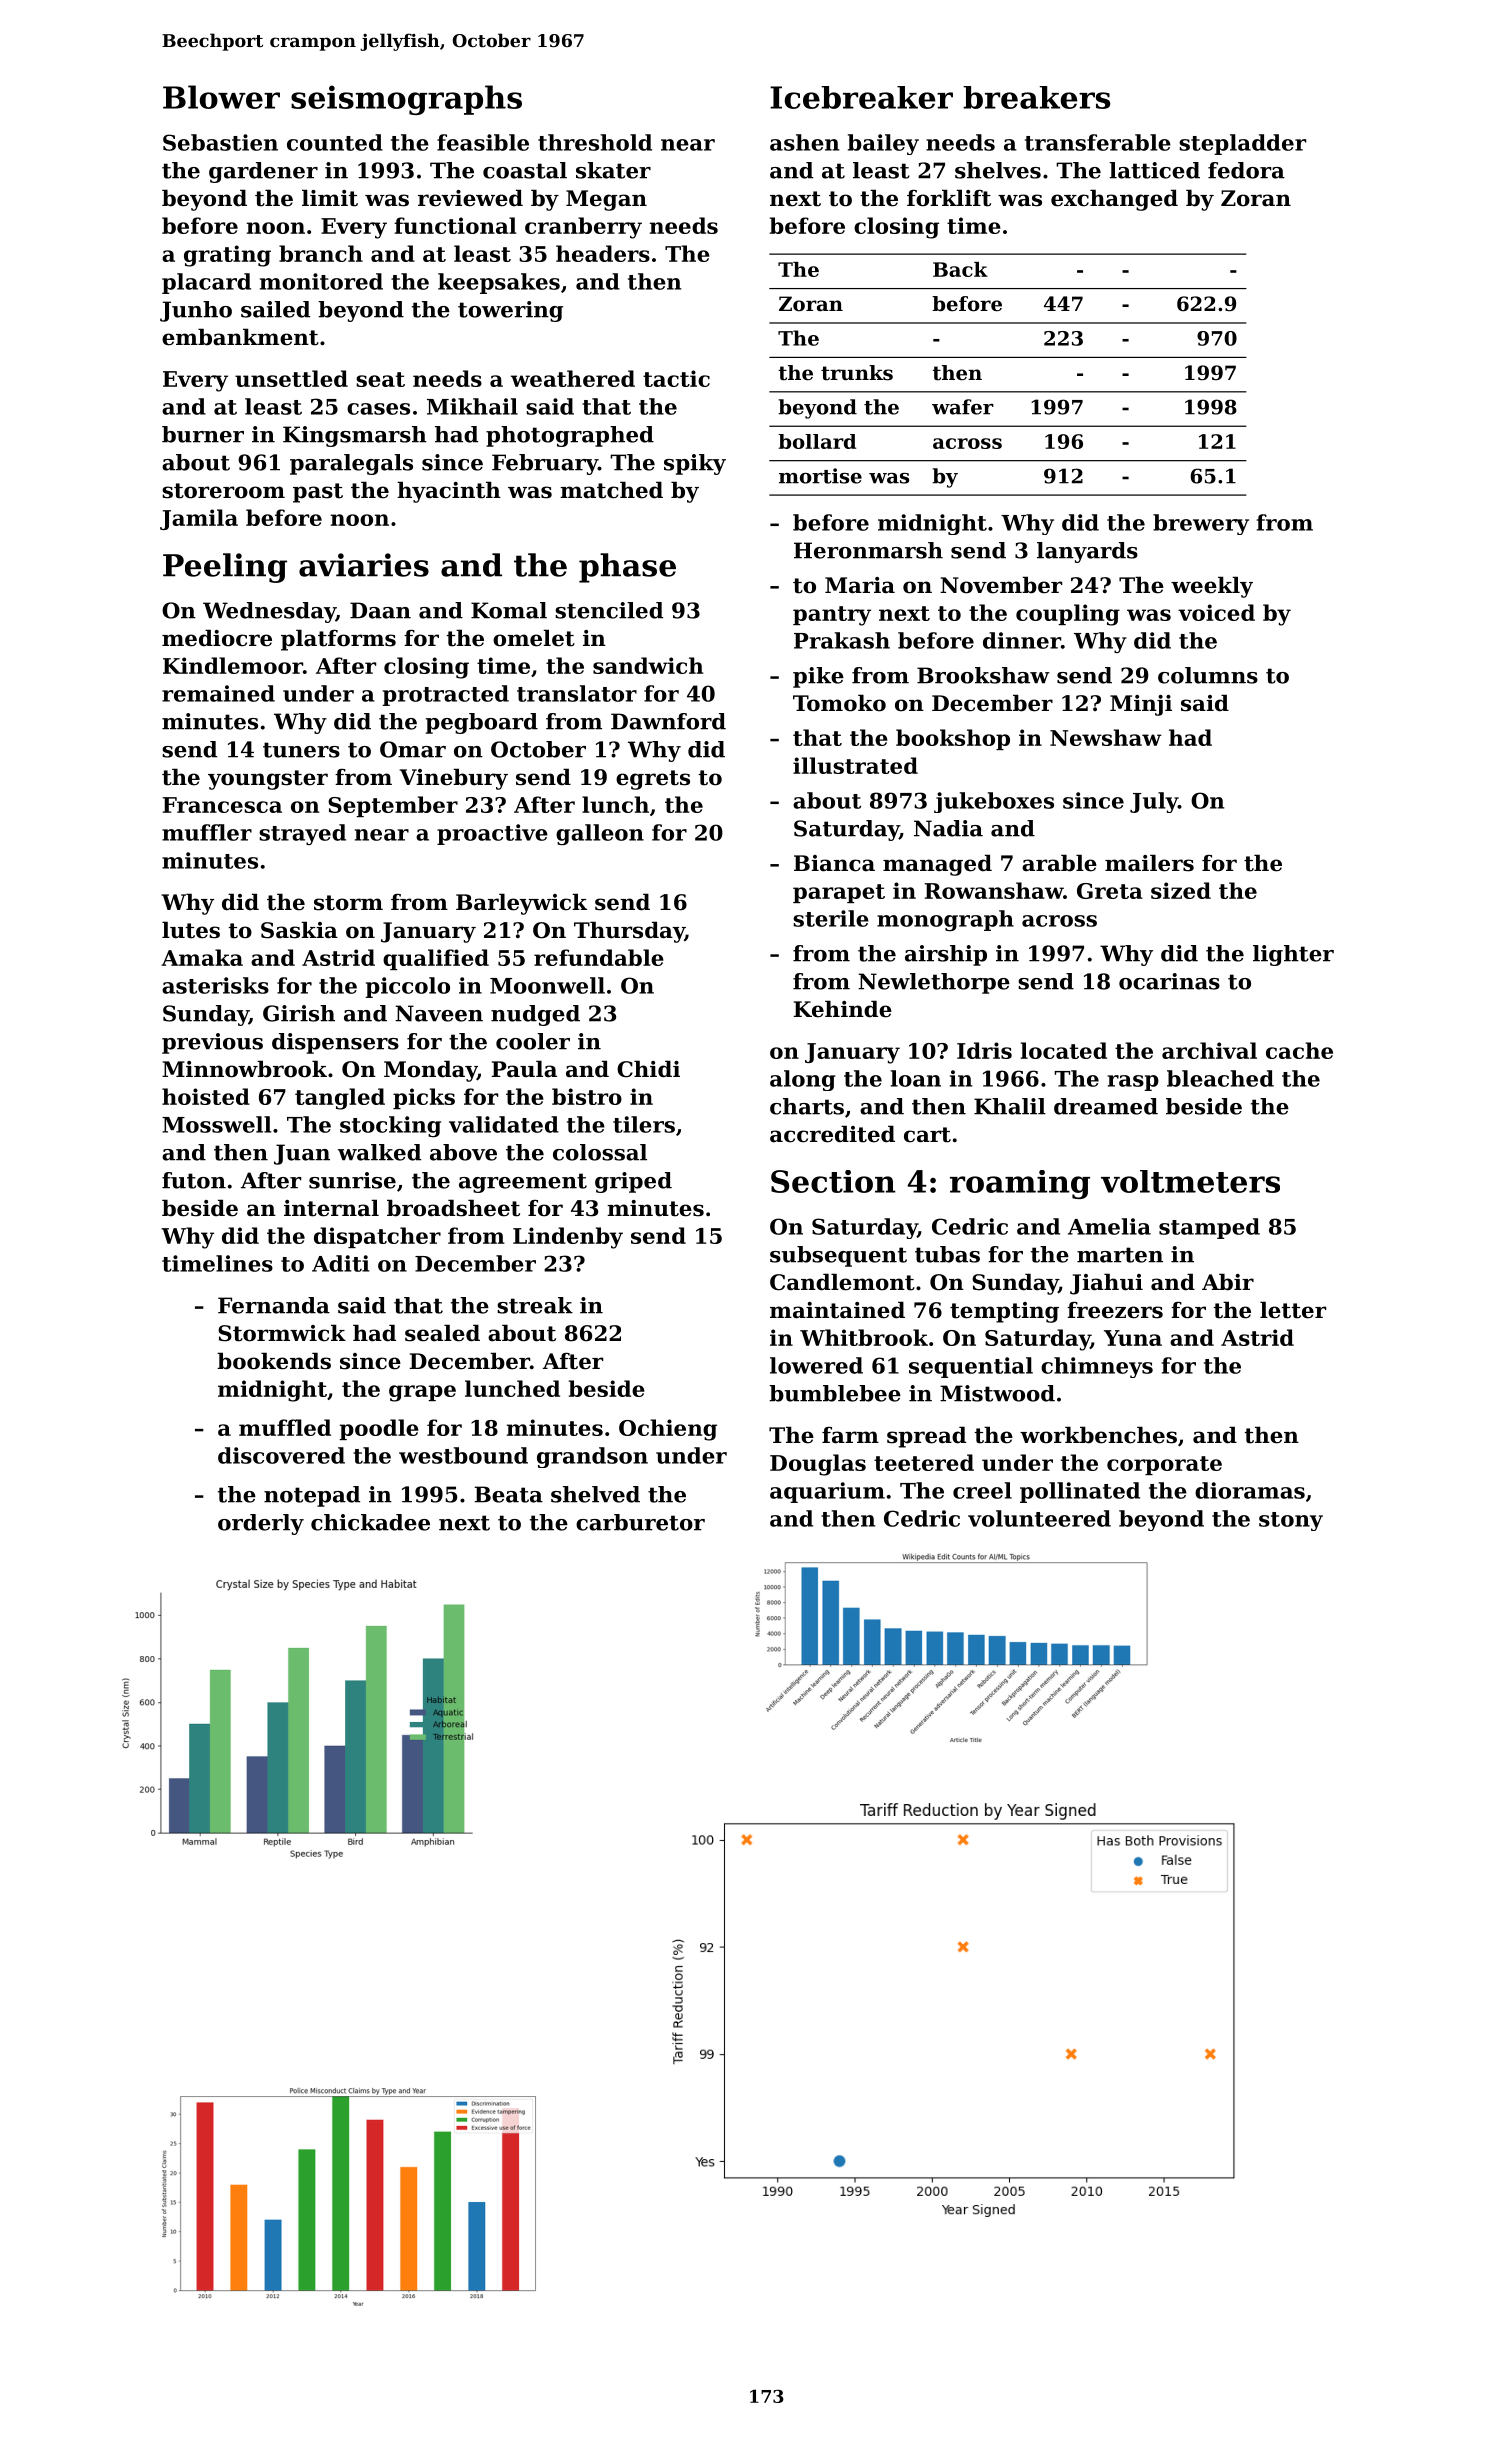  What do you see at coordinates (1039, 1518) in the screenshot?
I see `volunteered` at bounding box center [1039, 1518].
